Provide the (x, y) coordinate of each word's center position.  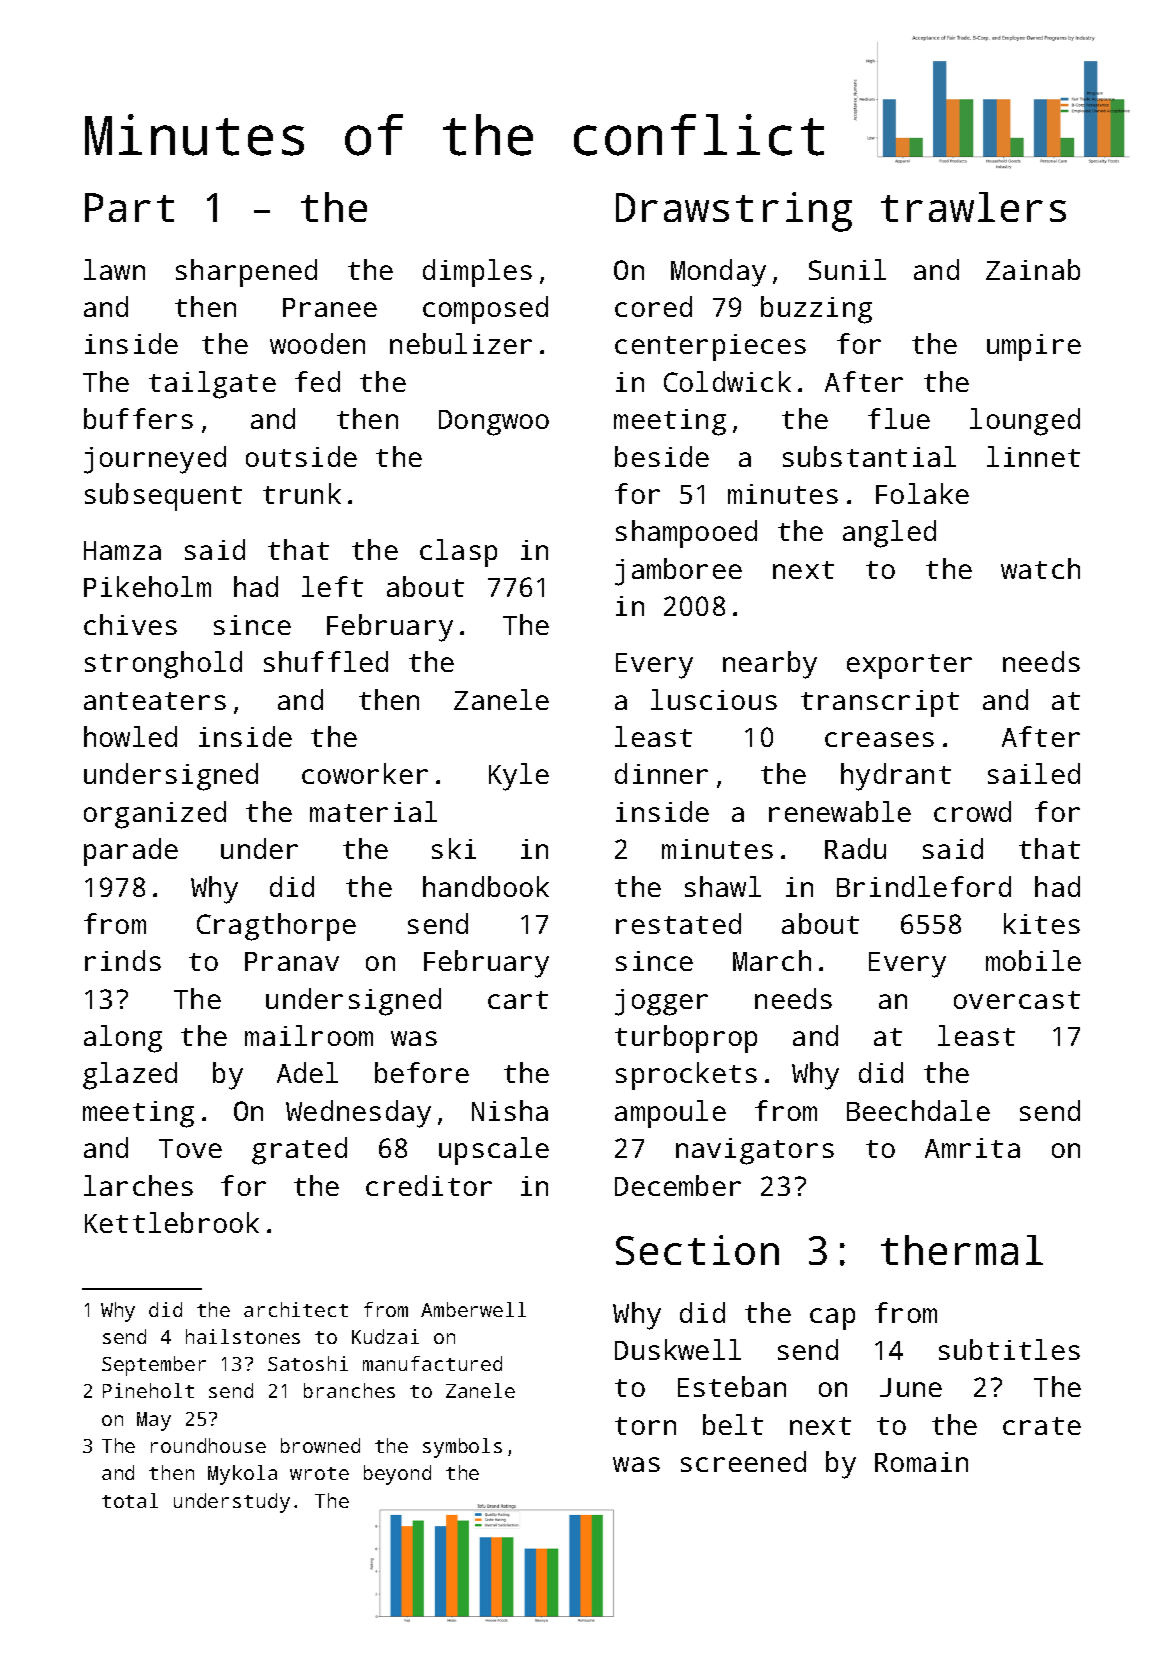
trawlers (973, 207)
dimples (477, 273)
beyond (397, 1475)
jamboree (678, 572)
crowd (972, 811)
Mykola (242, 1475)
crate (1042, 1426)
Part (129, 207)
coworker (365, 773)
